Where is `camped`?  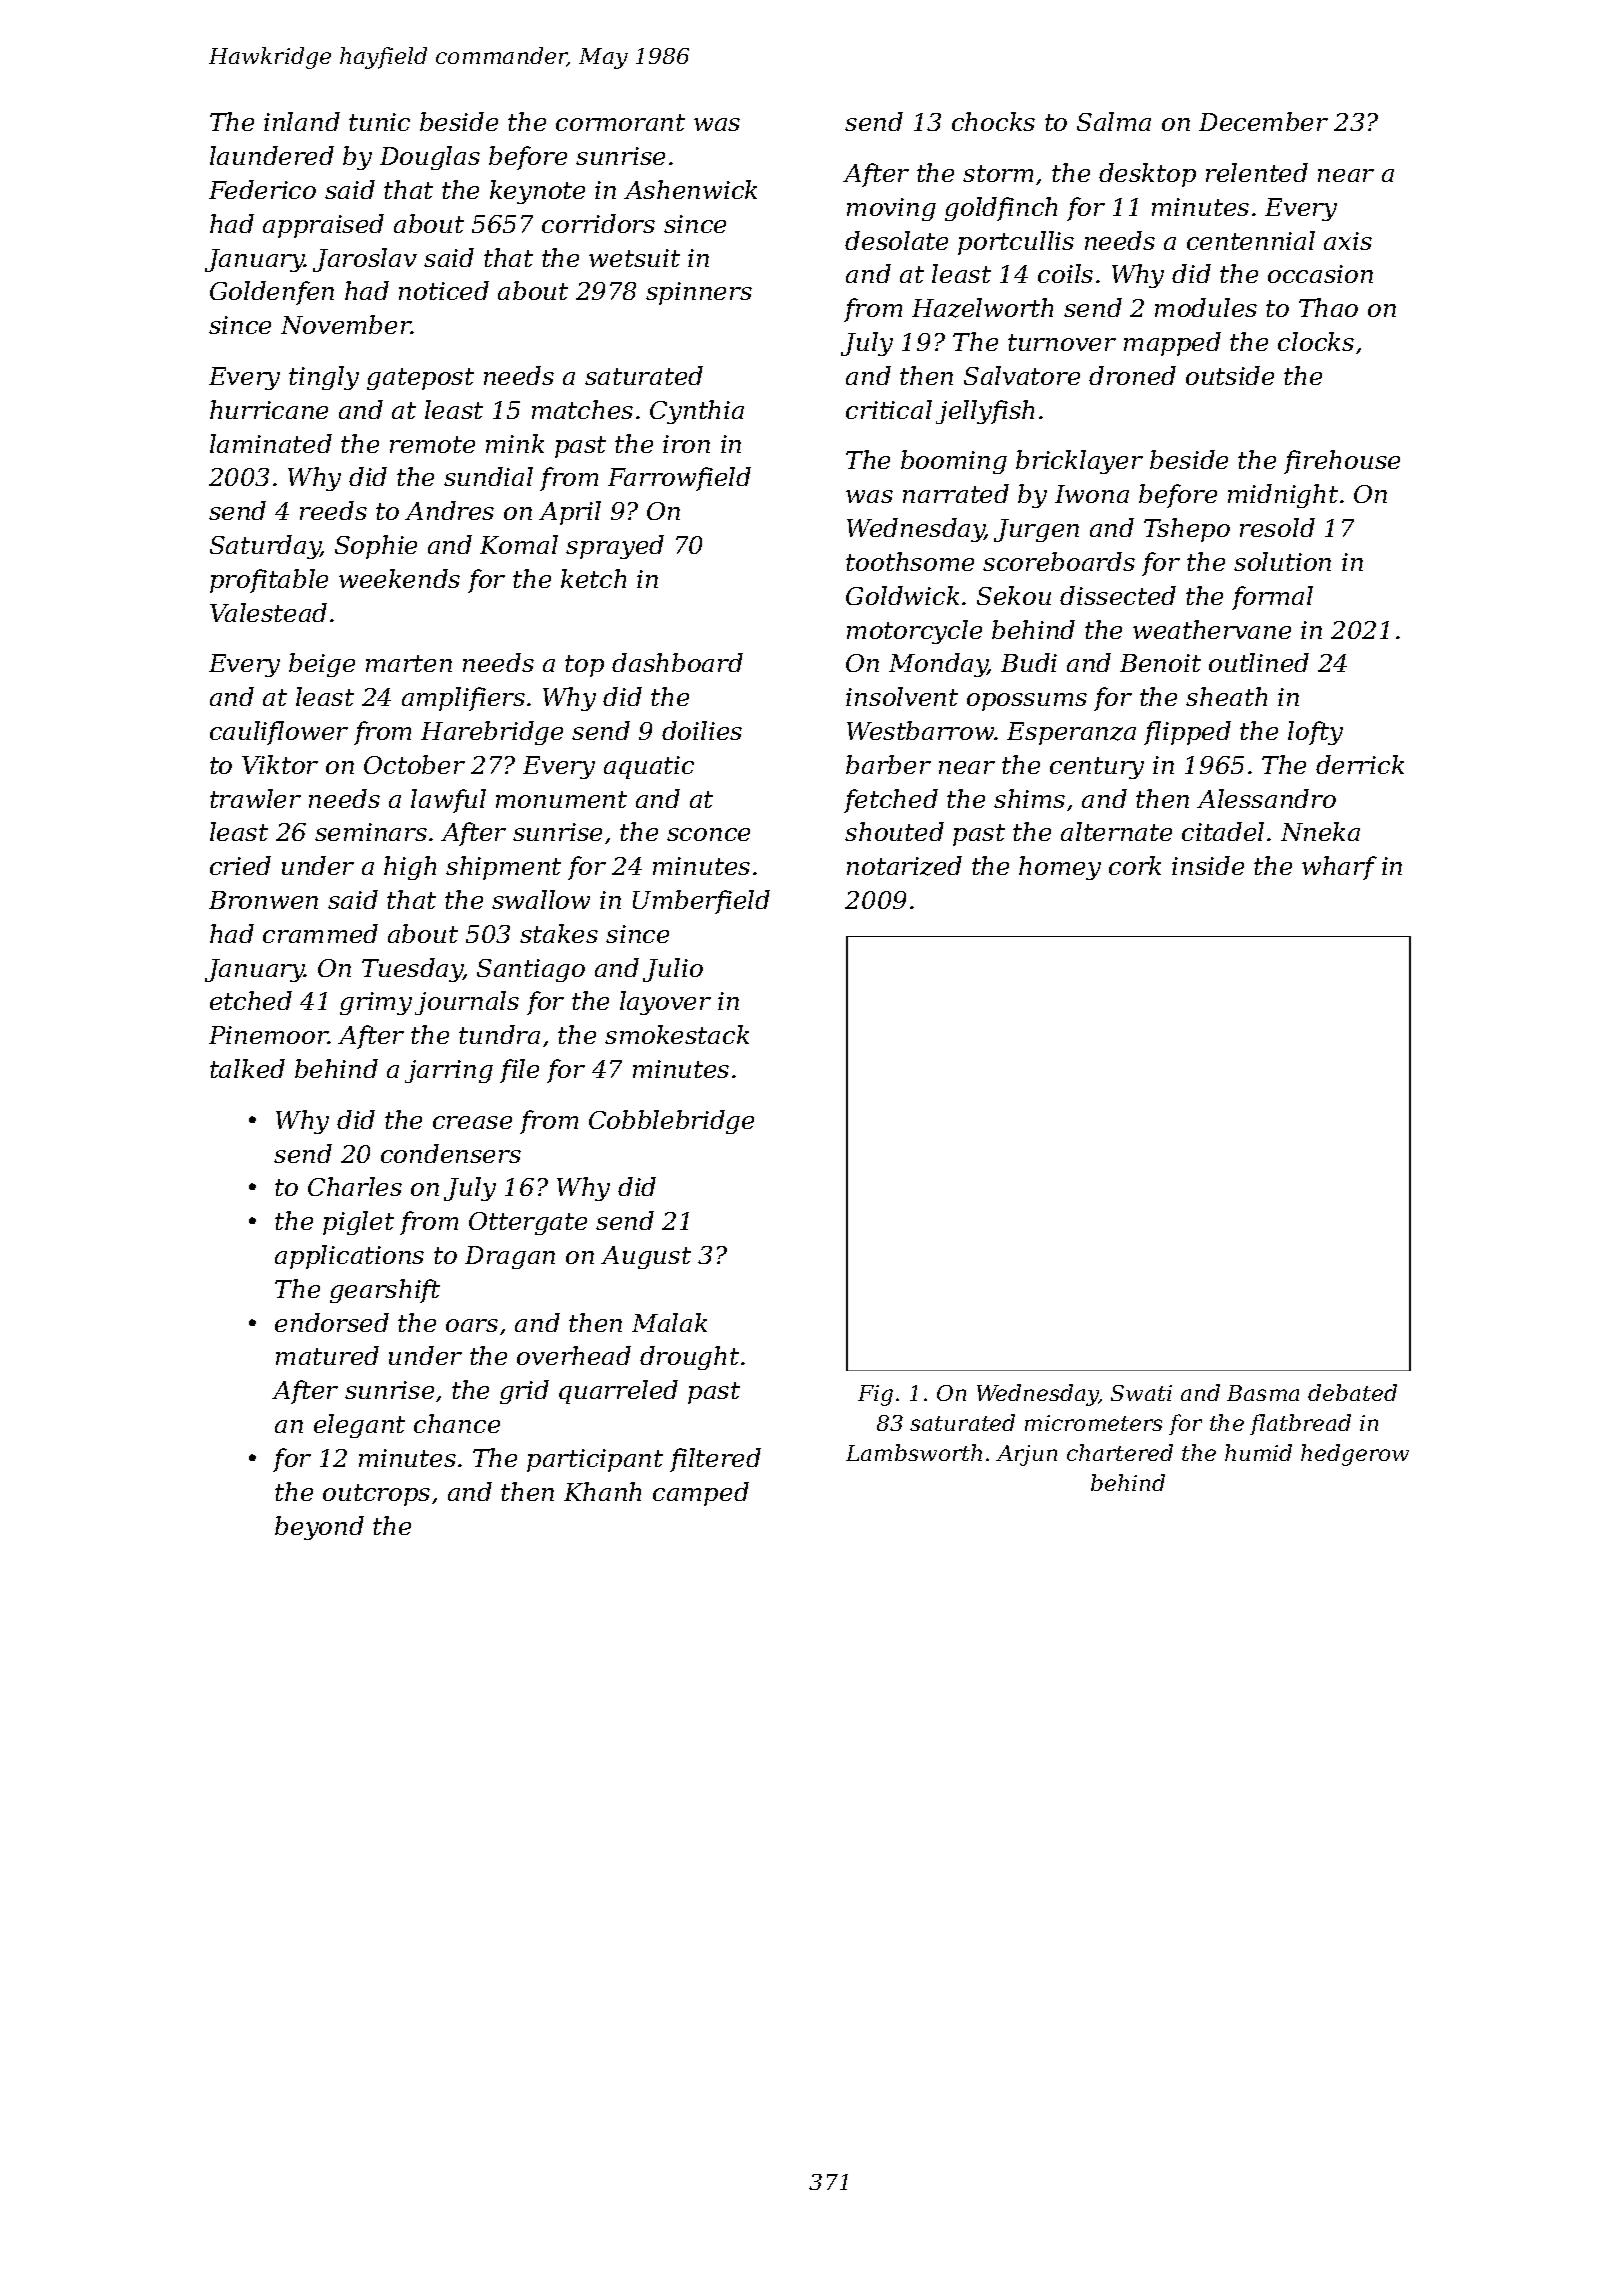 camped is located at coordinates (701, 1494).
